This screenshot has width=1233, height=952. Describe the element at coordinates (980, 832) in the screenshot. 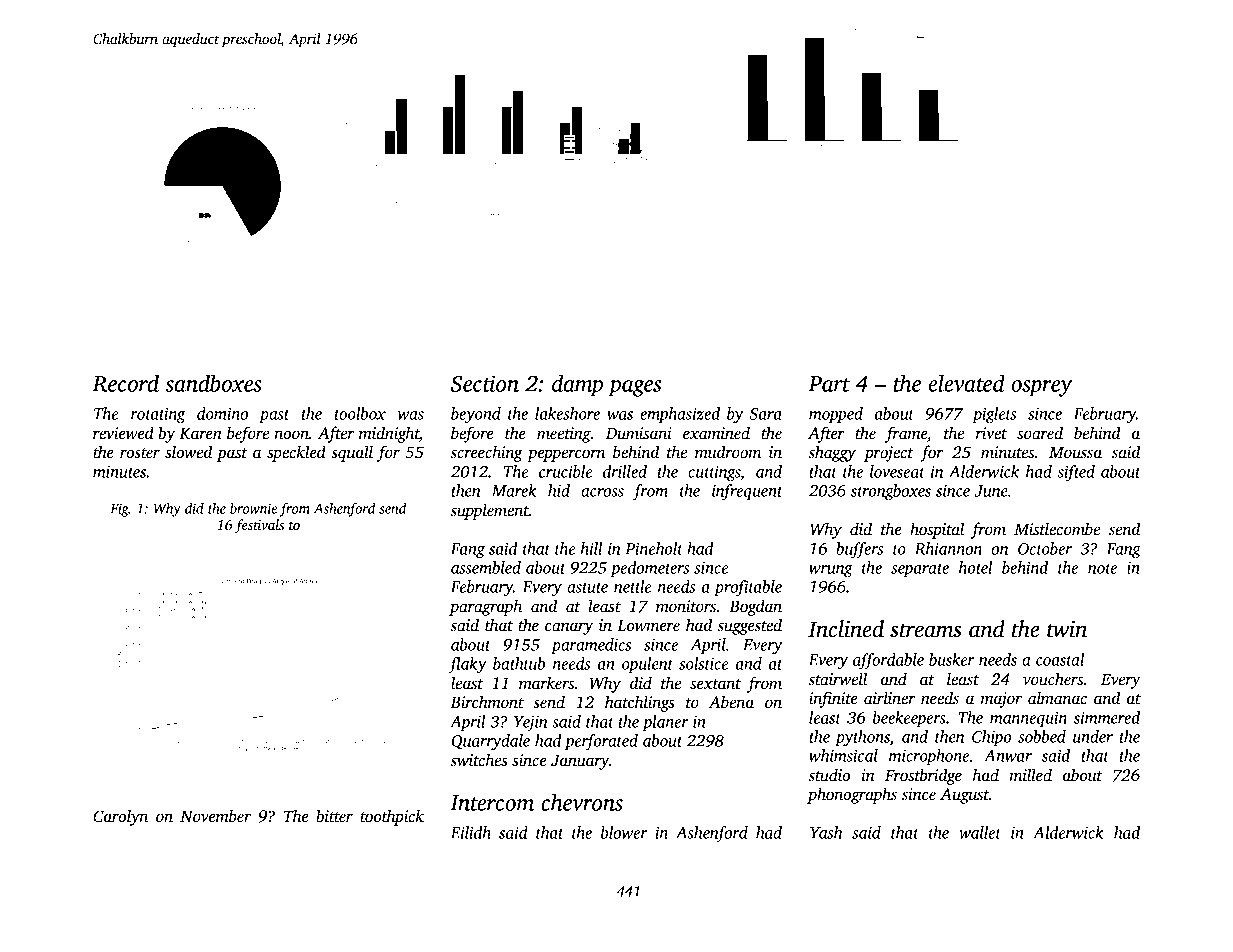

I see `wallet` at that location.
